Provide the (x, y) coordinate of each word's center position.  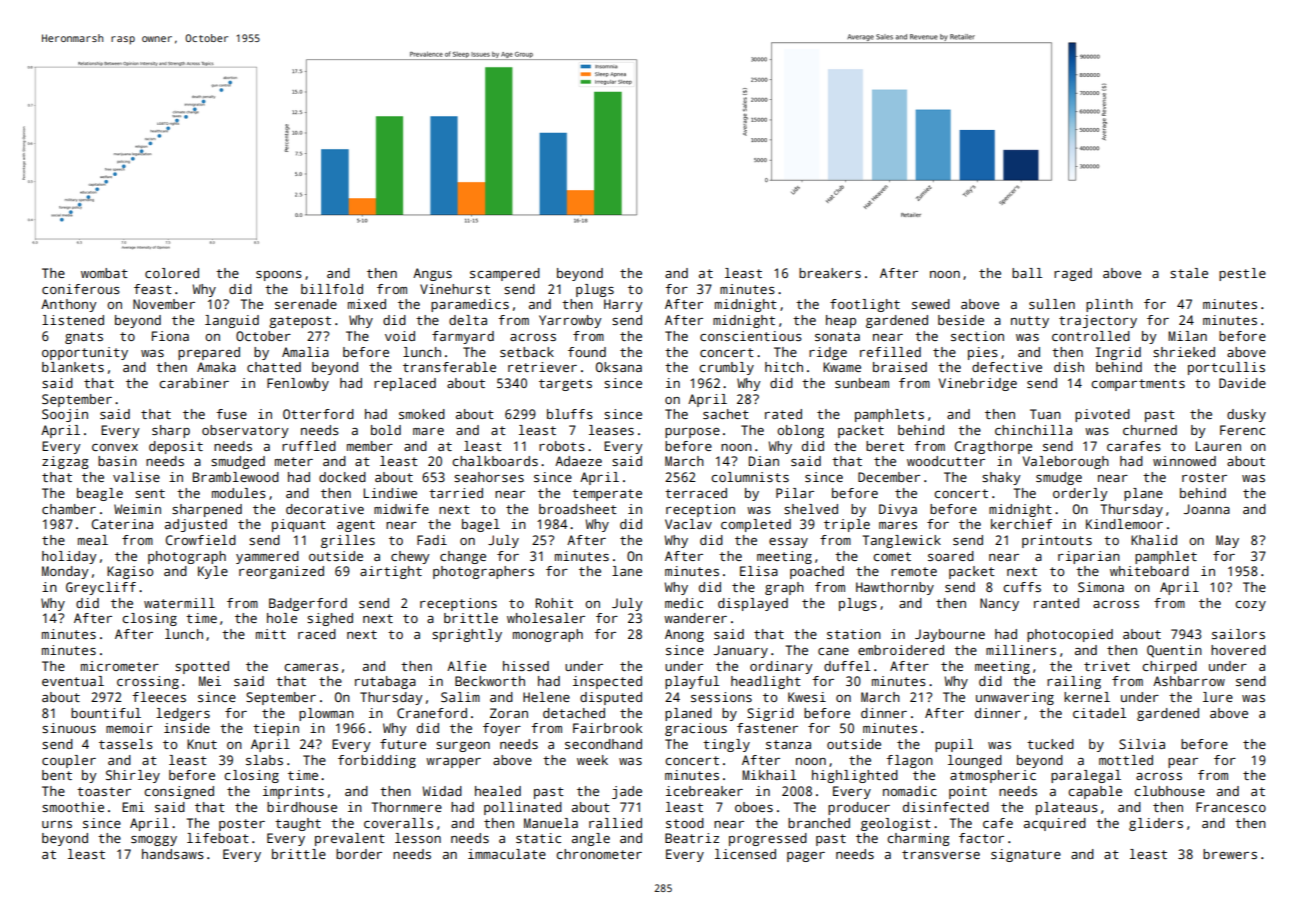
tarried (456, 493)
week (592, 760)
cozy (1250, 606)
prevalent (350, 839)
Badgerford (308, 604)
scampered (505, 274)
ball (1027, 273)
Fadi (432, 540)
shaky (1001, 478)
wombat (104, 273)
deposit (176, 447)
